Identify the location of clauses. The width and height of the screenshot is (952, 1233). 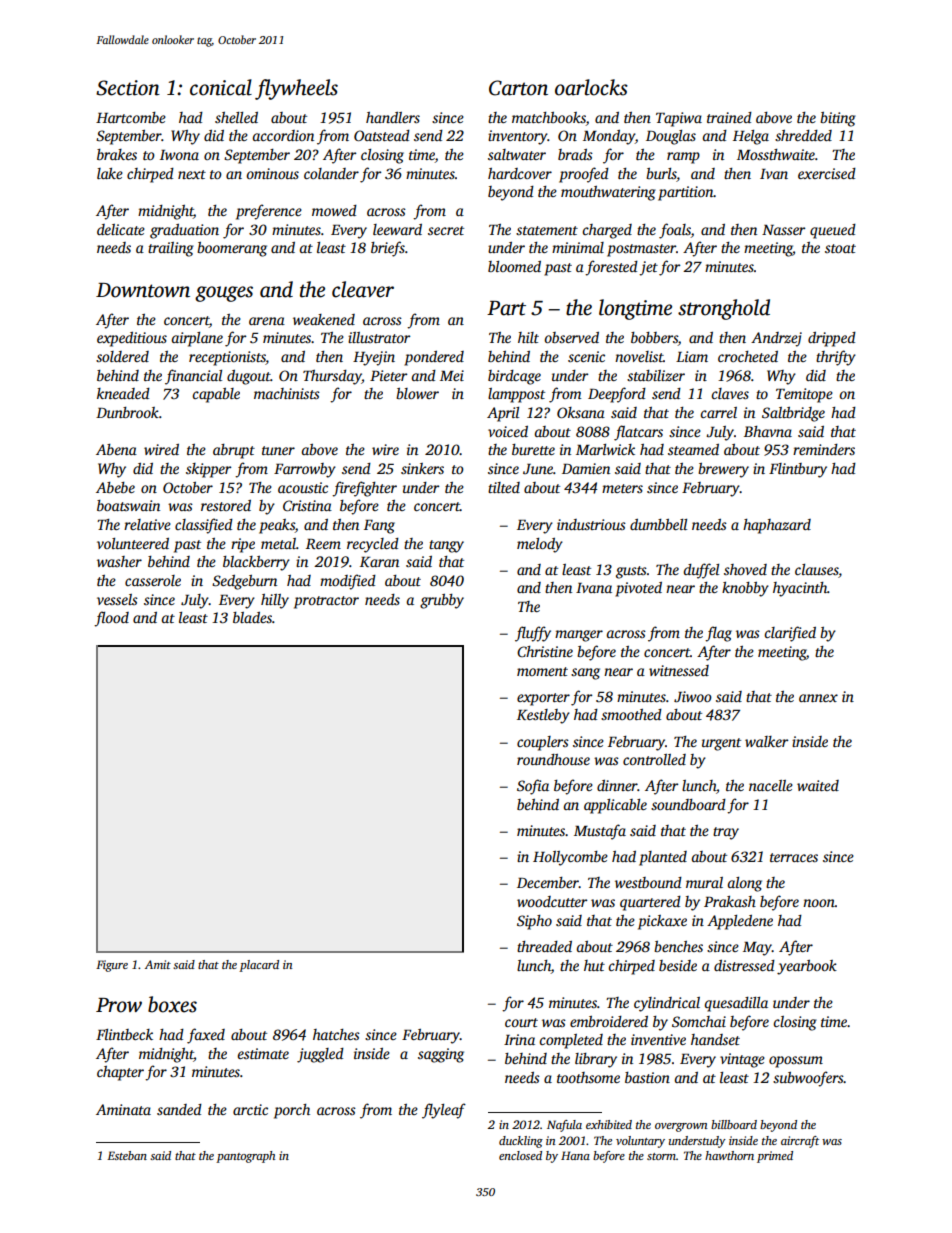
(816, 569).
